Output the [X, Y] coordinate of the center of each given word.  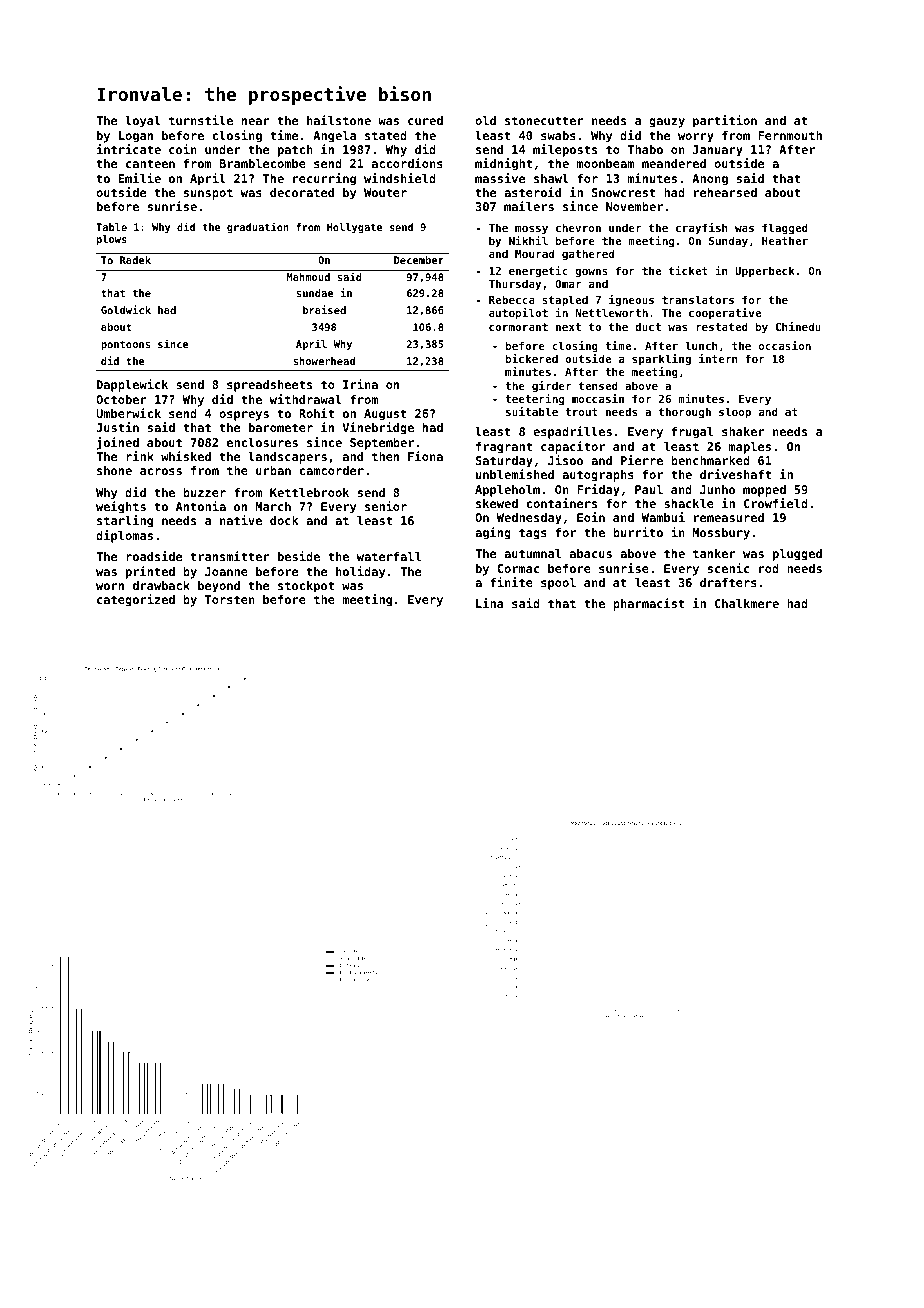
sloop [735, 413]
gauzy [667, 123]
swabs [558, 135]
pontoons [125, 345]
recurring [324, 179]
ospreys [244, 416]
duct [648, 326]
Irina [360, 384]
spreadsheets [269, 386]
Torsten [230, 599]
